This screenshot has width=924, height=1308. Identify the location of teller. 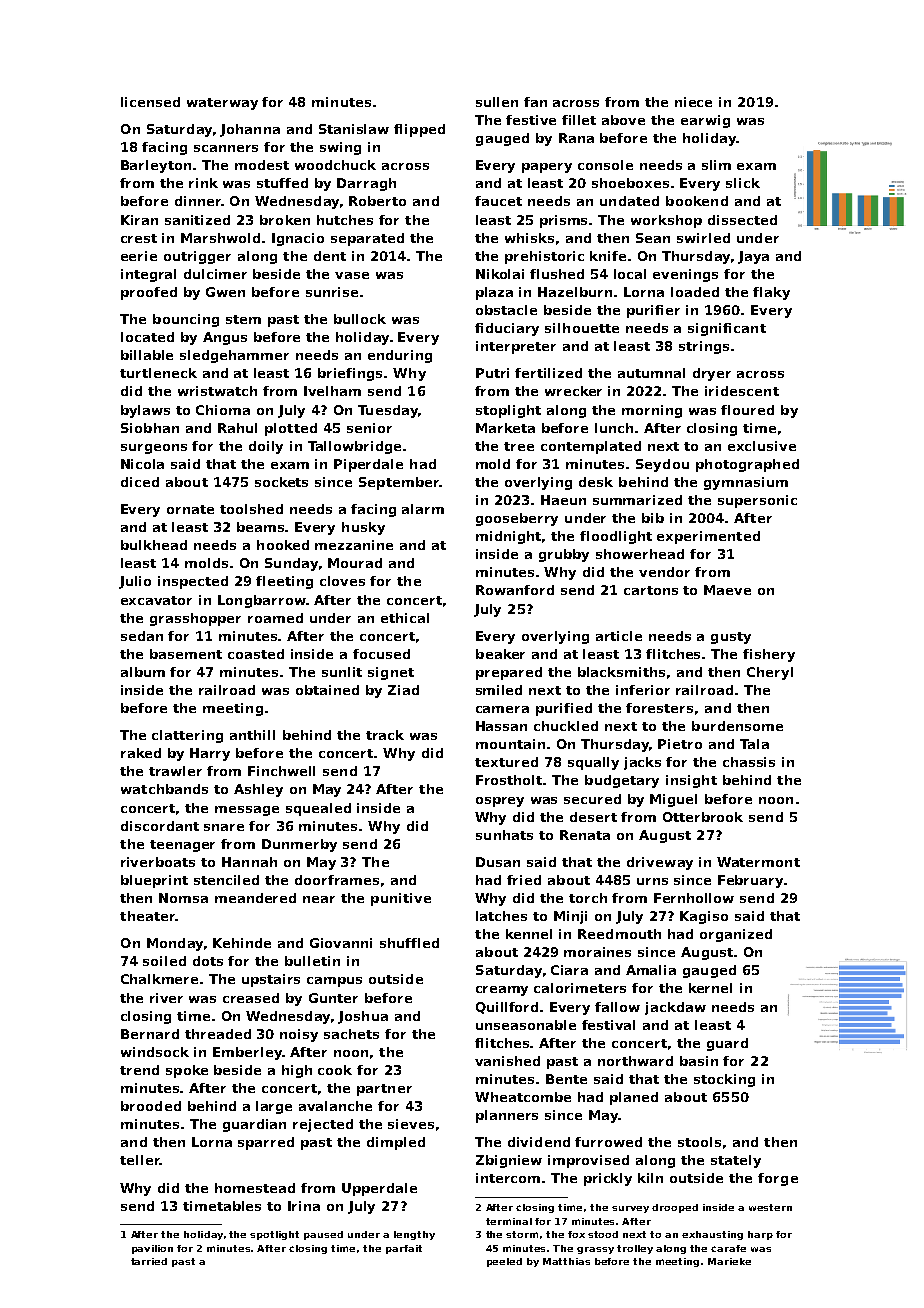
(140, 1160).
